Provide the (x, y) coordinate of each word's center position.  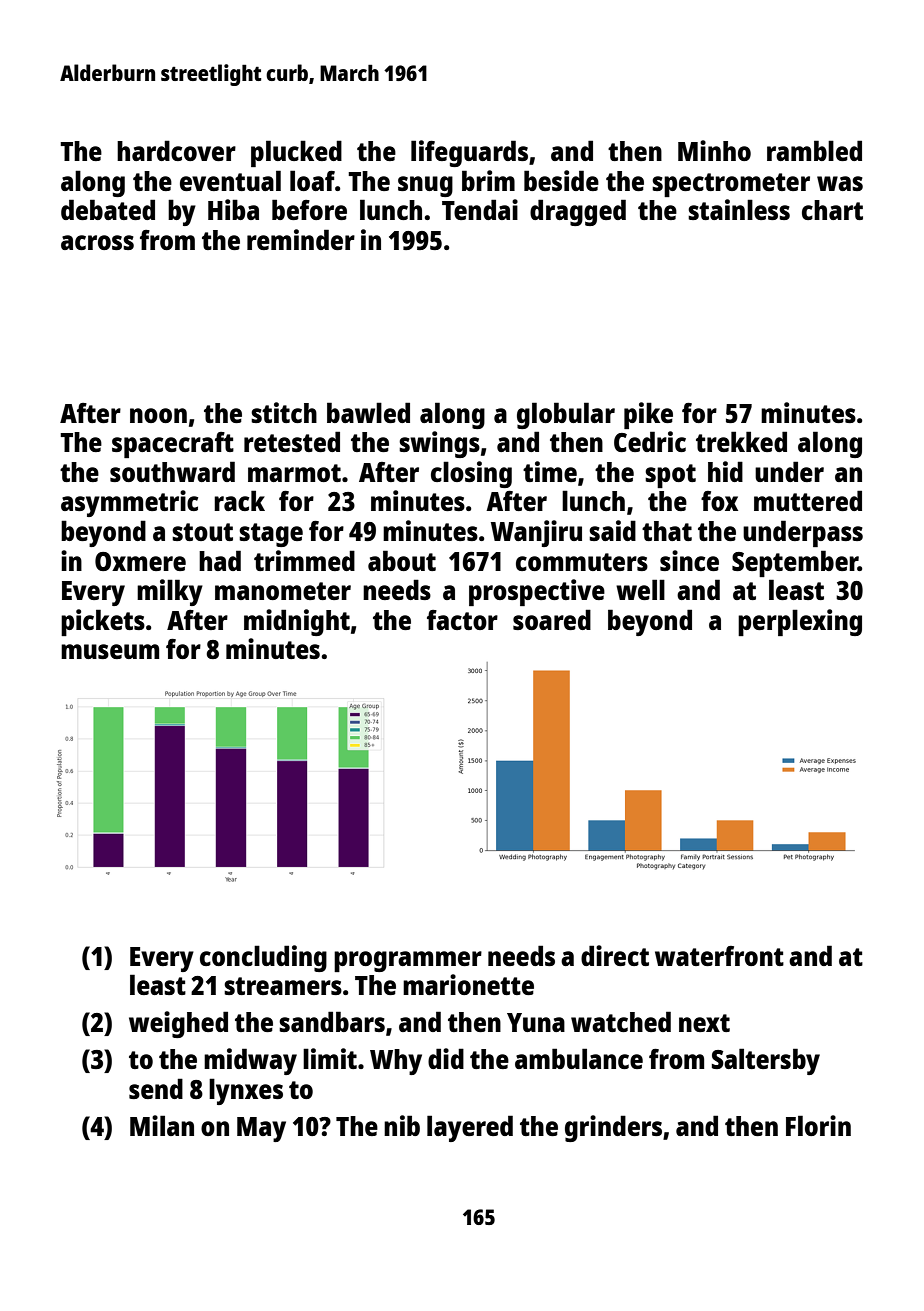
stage (271, 535)
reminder (301, 239)
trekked (741, 441)
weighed (178, 1024)
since (689, 560)
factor (462, 620)
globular (566, 415)
